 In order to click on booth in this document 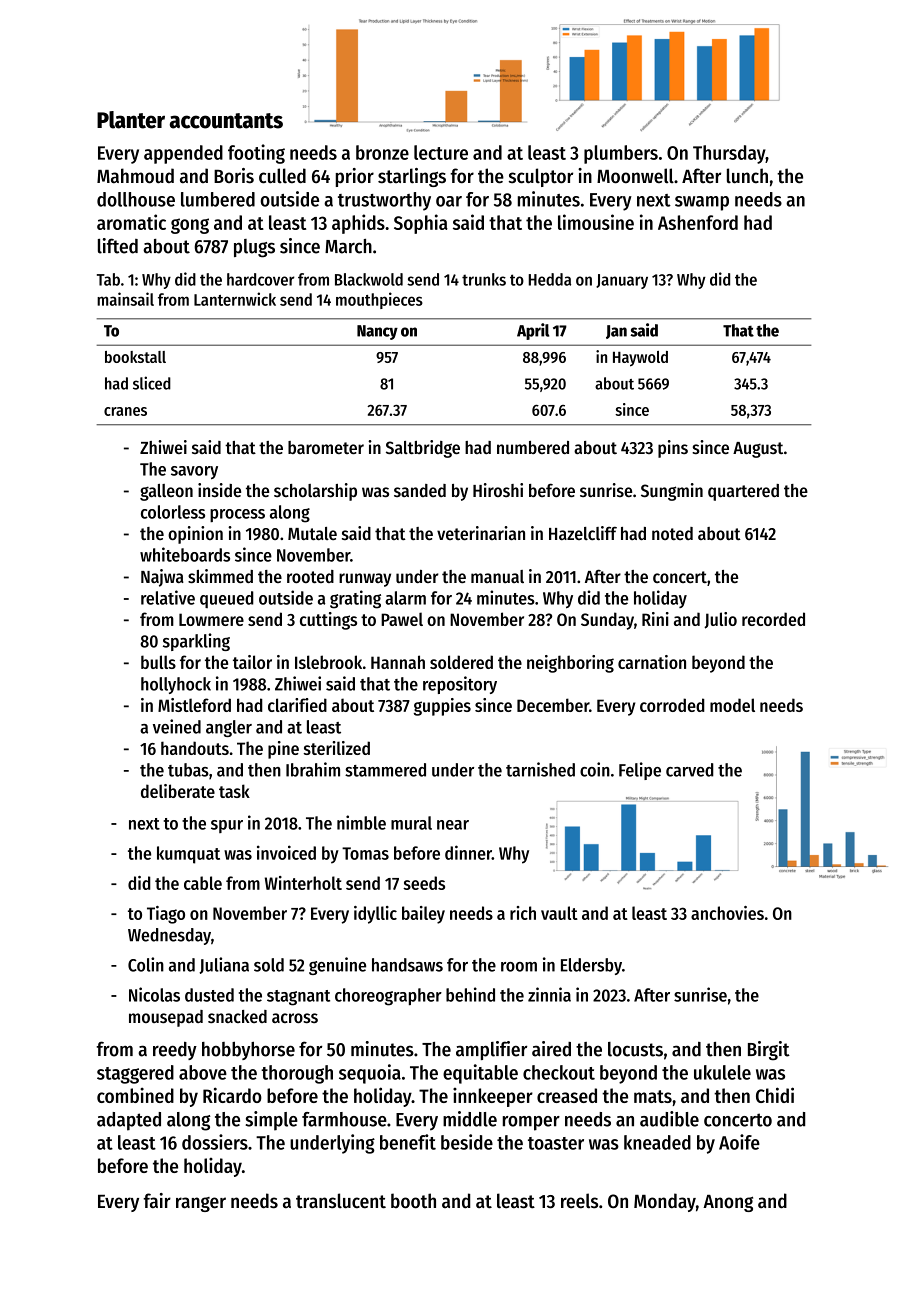, I will do `click(413, 1201)`.
